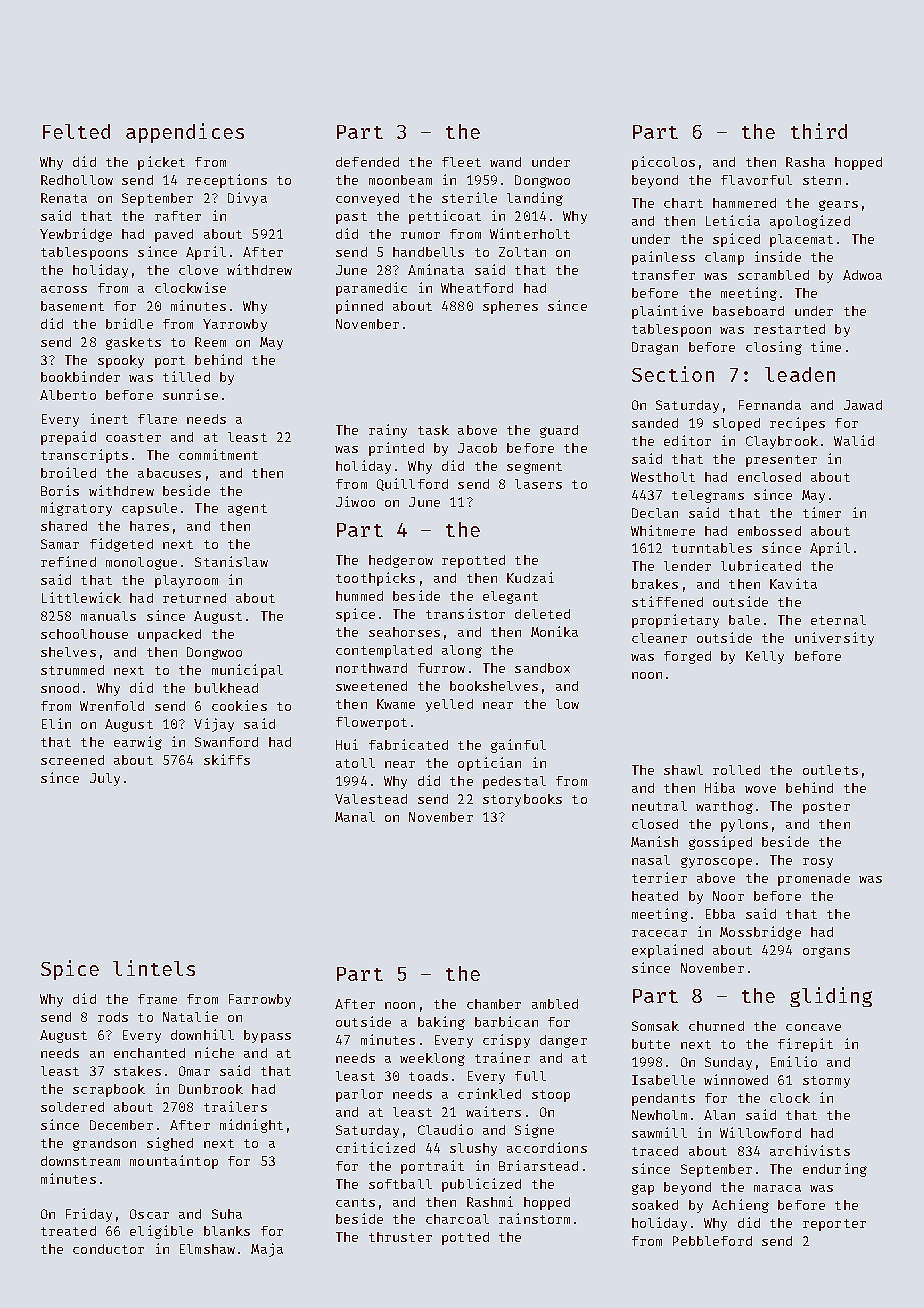  What do you see at coordinates (505, 162) in the screenshot?
I see `wand` at bounding box center [505, 162].
